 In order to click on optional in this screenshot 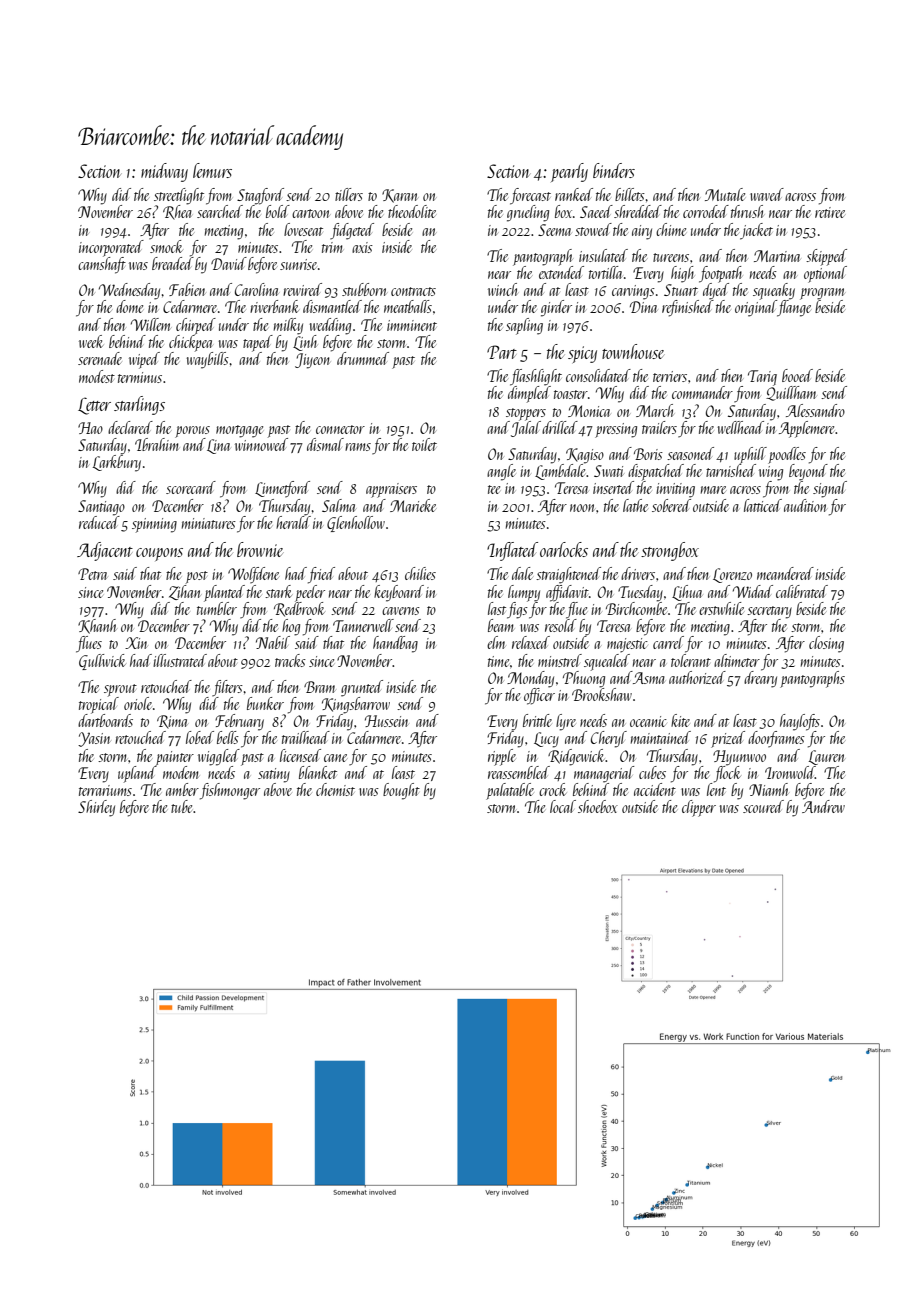, I will do `click(825, 274)`.
